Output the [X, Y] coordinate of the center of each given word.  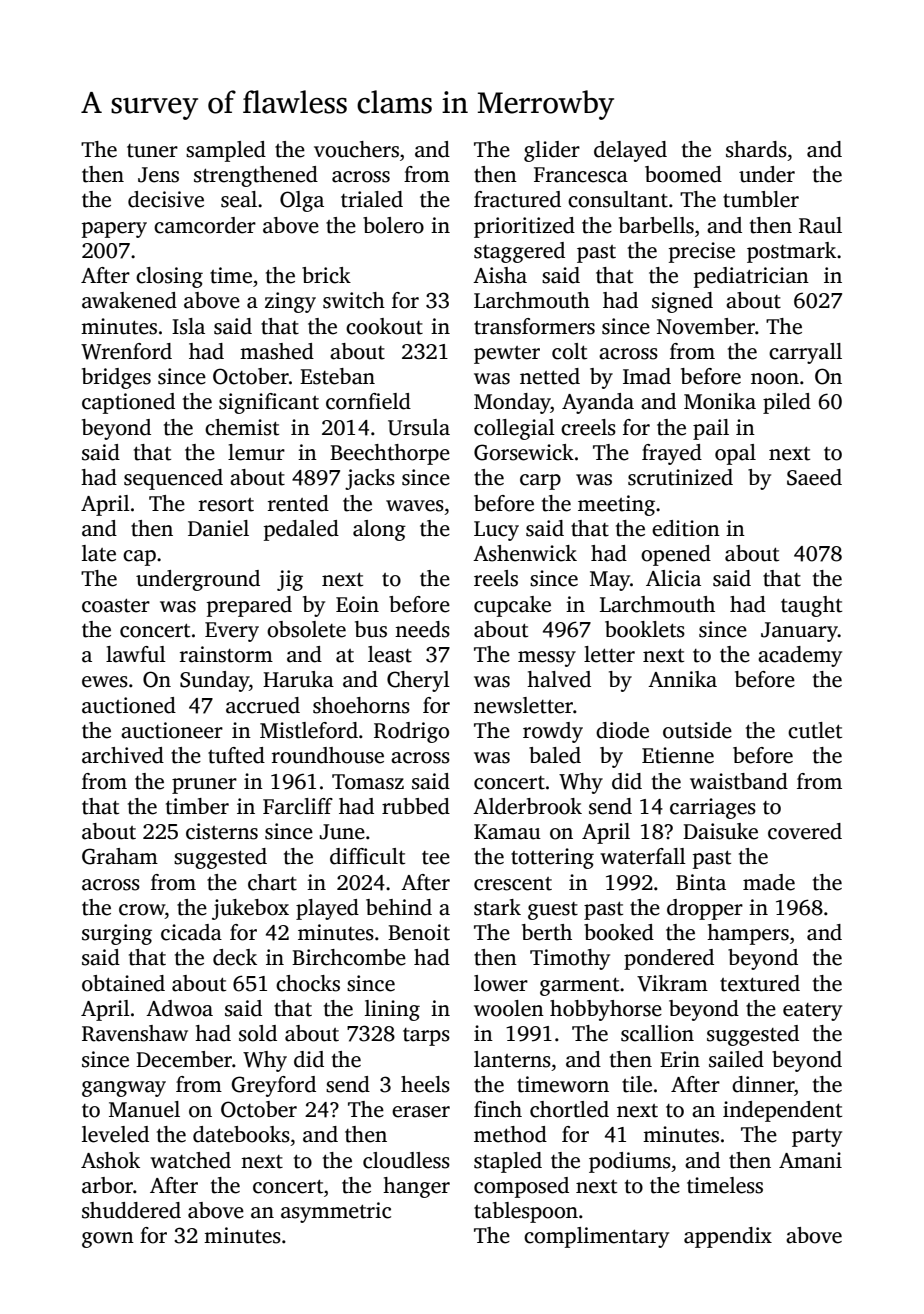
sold [258, 1033]
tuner [152, 151]
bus [371, 629]
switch [354, 300]
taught [811, 606]
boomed [683, 174]
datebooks [241, 1134]
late [99, 553]
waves [415, 506]
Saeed [814, 477]
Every [232, 632]
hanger [416, 1187]
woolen [509, 1008]
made [769, 882]
